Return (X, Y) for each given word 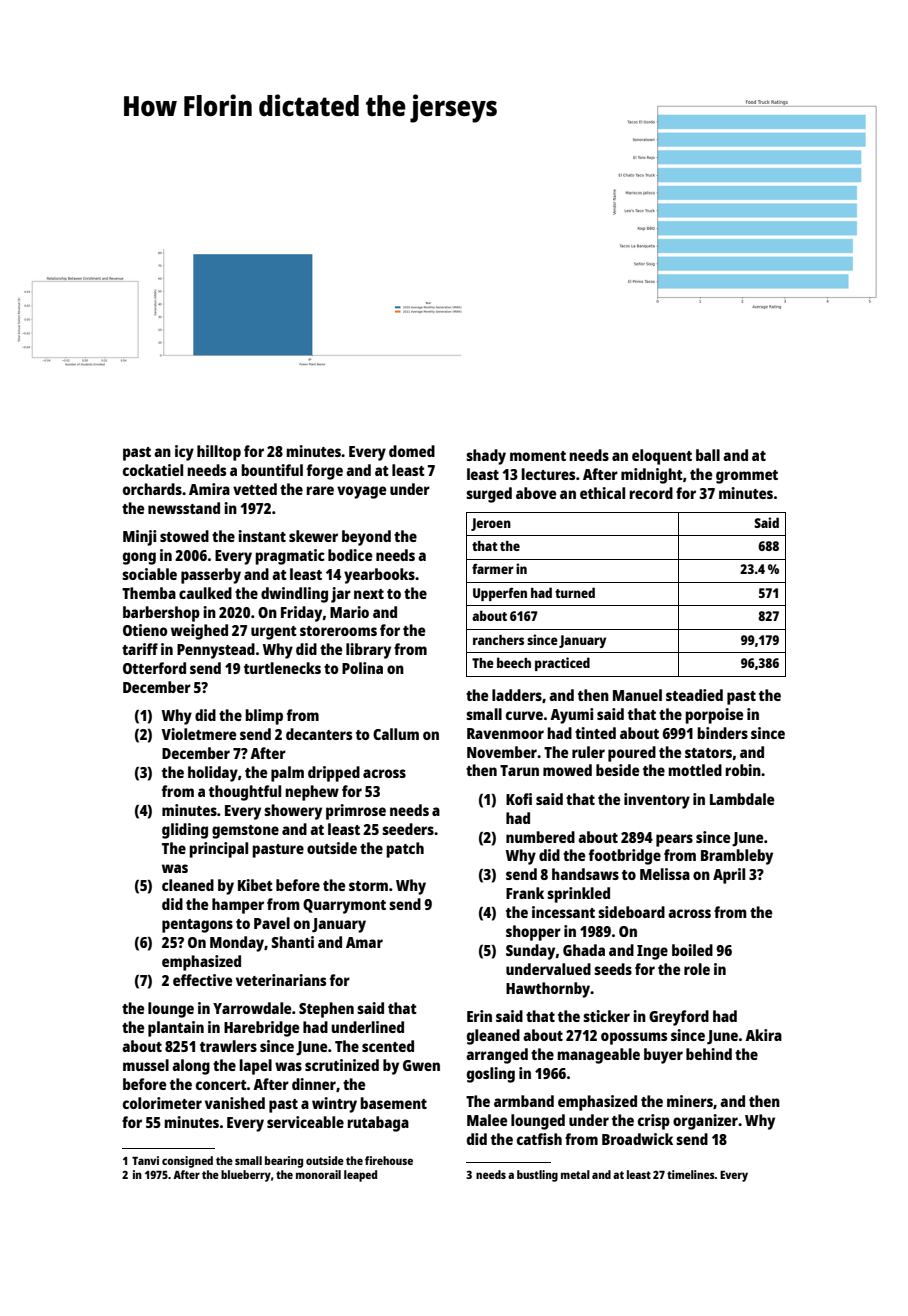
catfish (539, 1139)
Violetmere (198, 734)
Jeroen (491, 524)
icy (184, 453)
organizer (705, 1122)
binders (722, 733)
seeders (408, 829)
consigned (187, 1162)
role (697, 969)
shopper (533, 933)
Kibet (255, 885)
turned (575, 592)
